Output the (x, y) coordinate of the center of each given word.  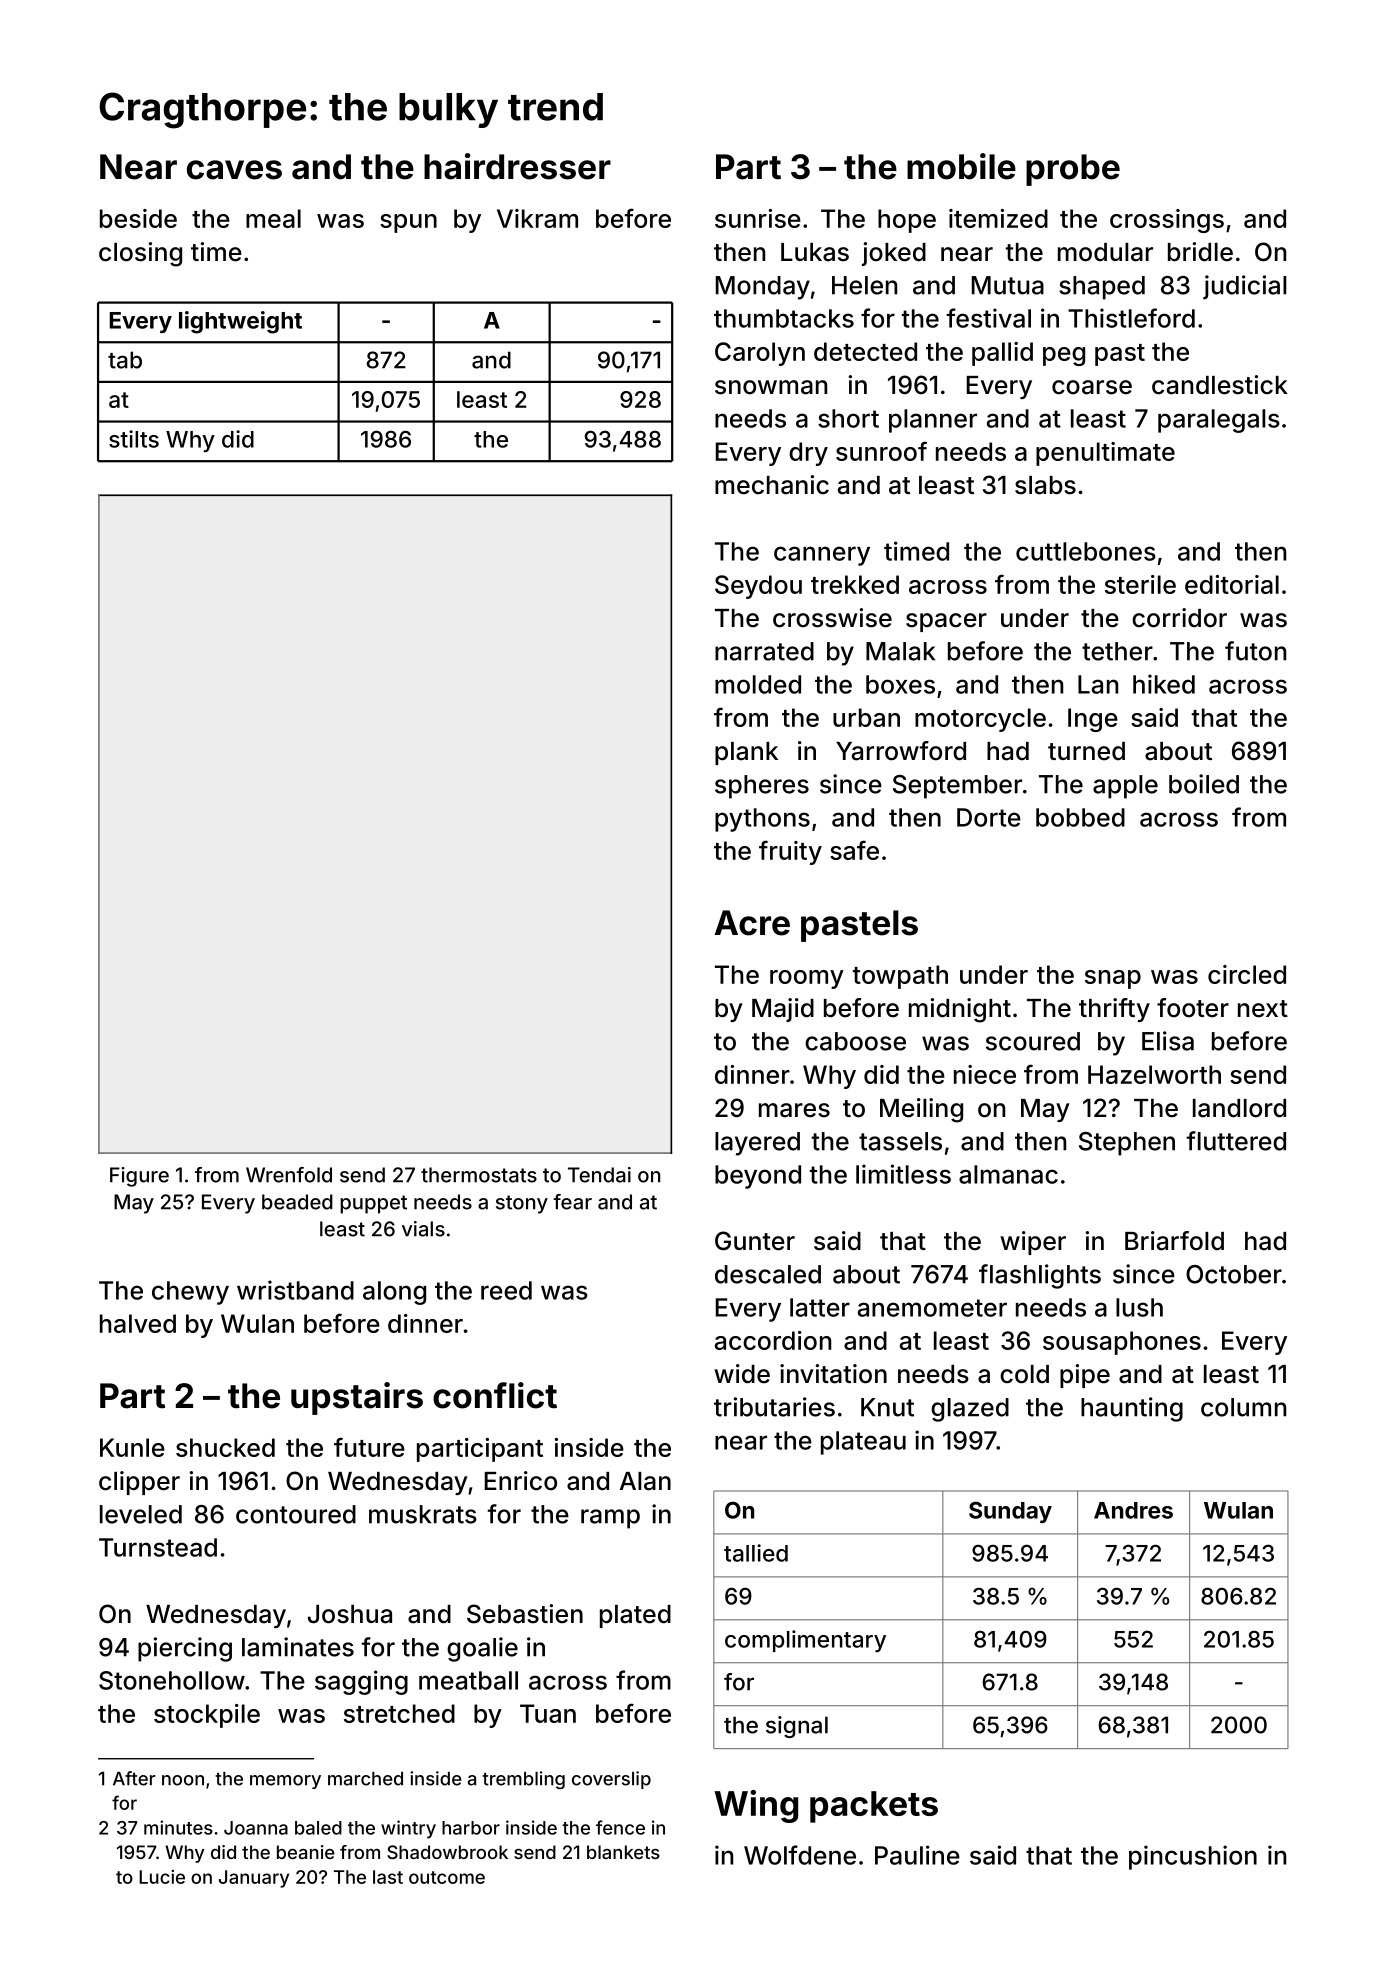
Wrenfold (289, 1175)
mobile (961, 166)
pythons (762, 820)
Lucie (162, 1877)
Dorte (989, 817)
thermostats (479, 1175)
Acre (752, 923)
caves (234, 170)
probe (1073, 170)
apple (1125, 787)
